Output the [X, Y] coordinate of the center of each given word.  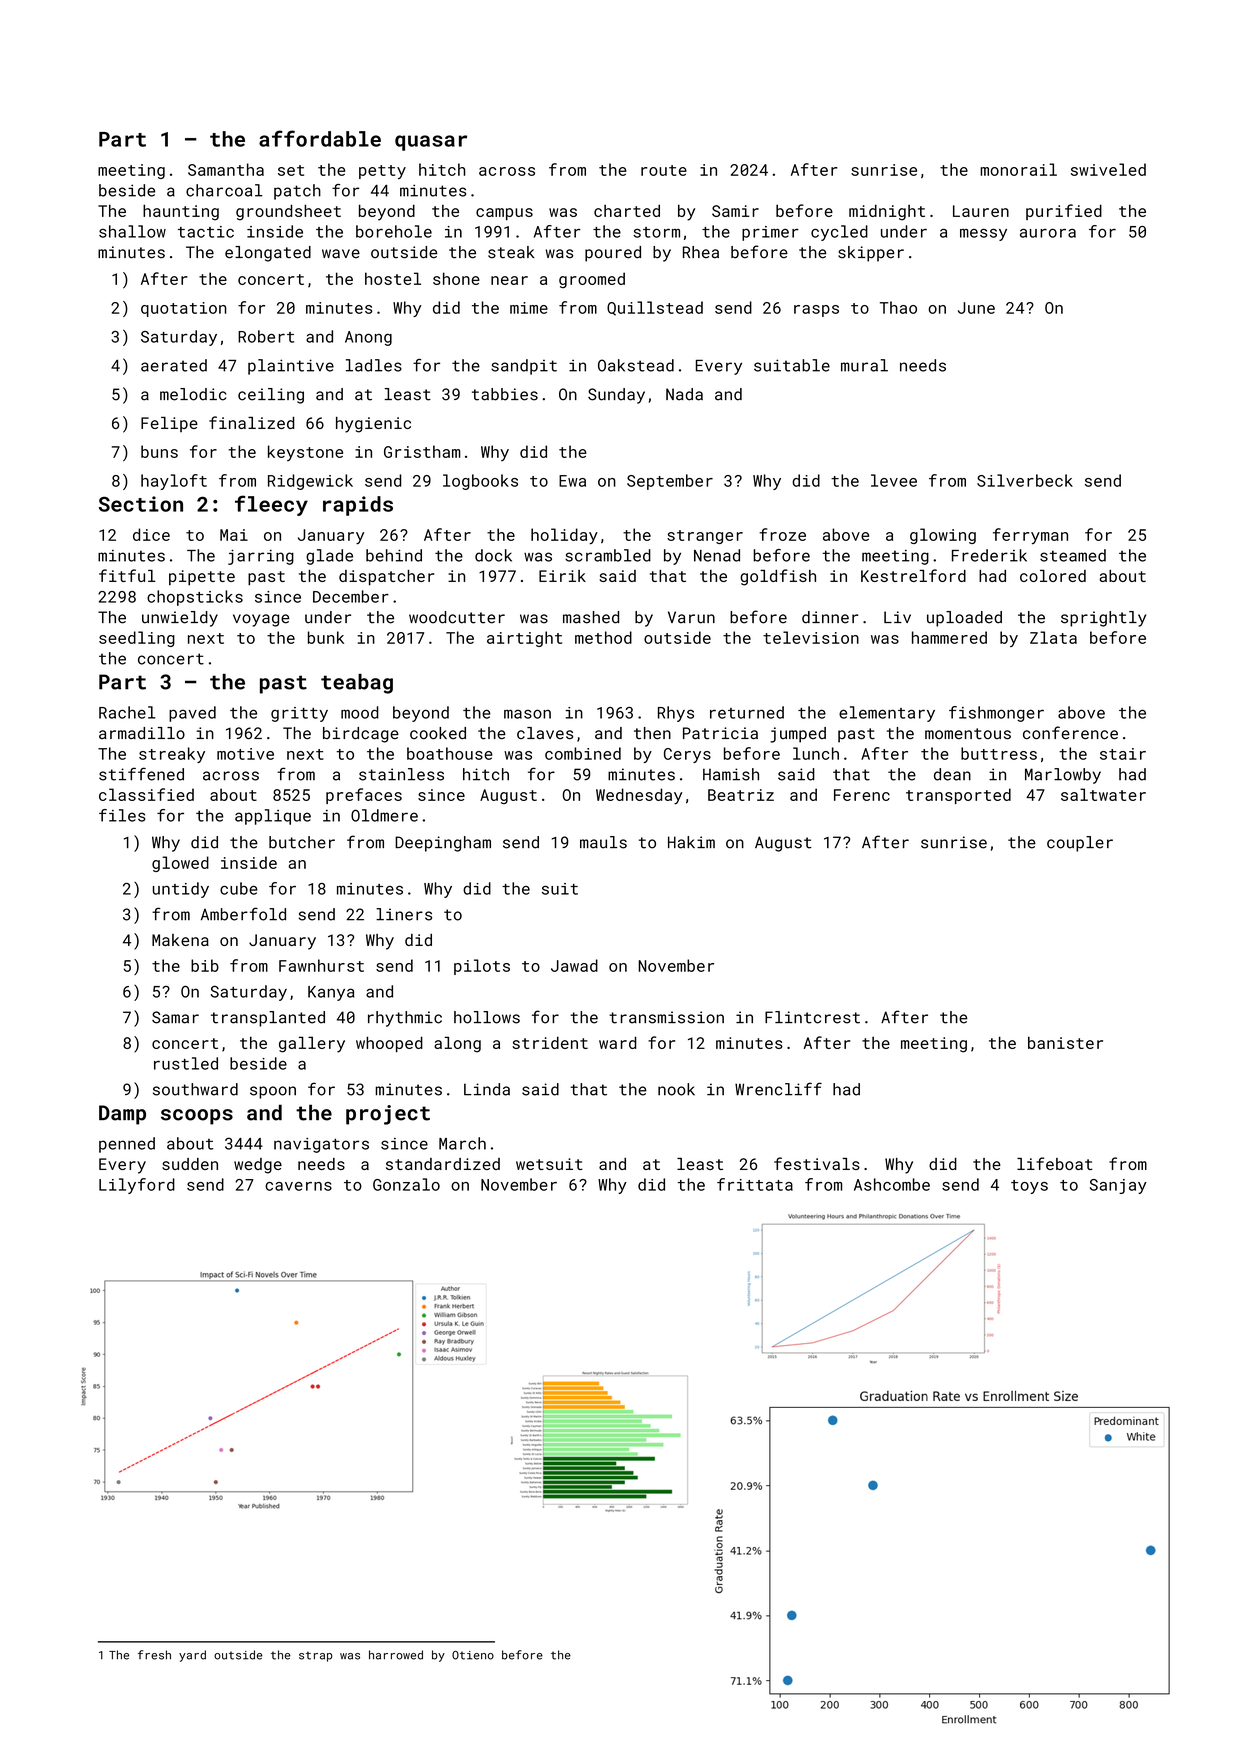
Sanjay [1118, 1186]
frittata [755, 1184]
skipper [871, 254]
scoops [197, 1117]
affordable [320, 138]
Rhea [701, 252]
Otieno [473, 1655]
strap [316, 1656]
